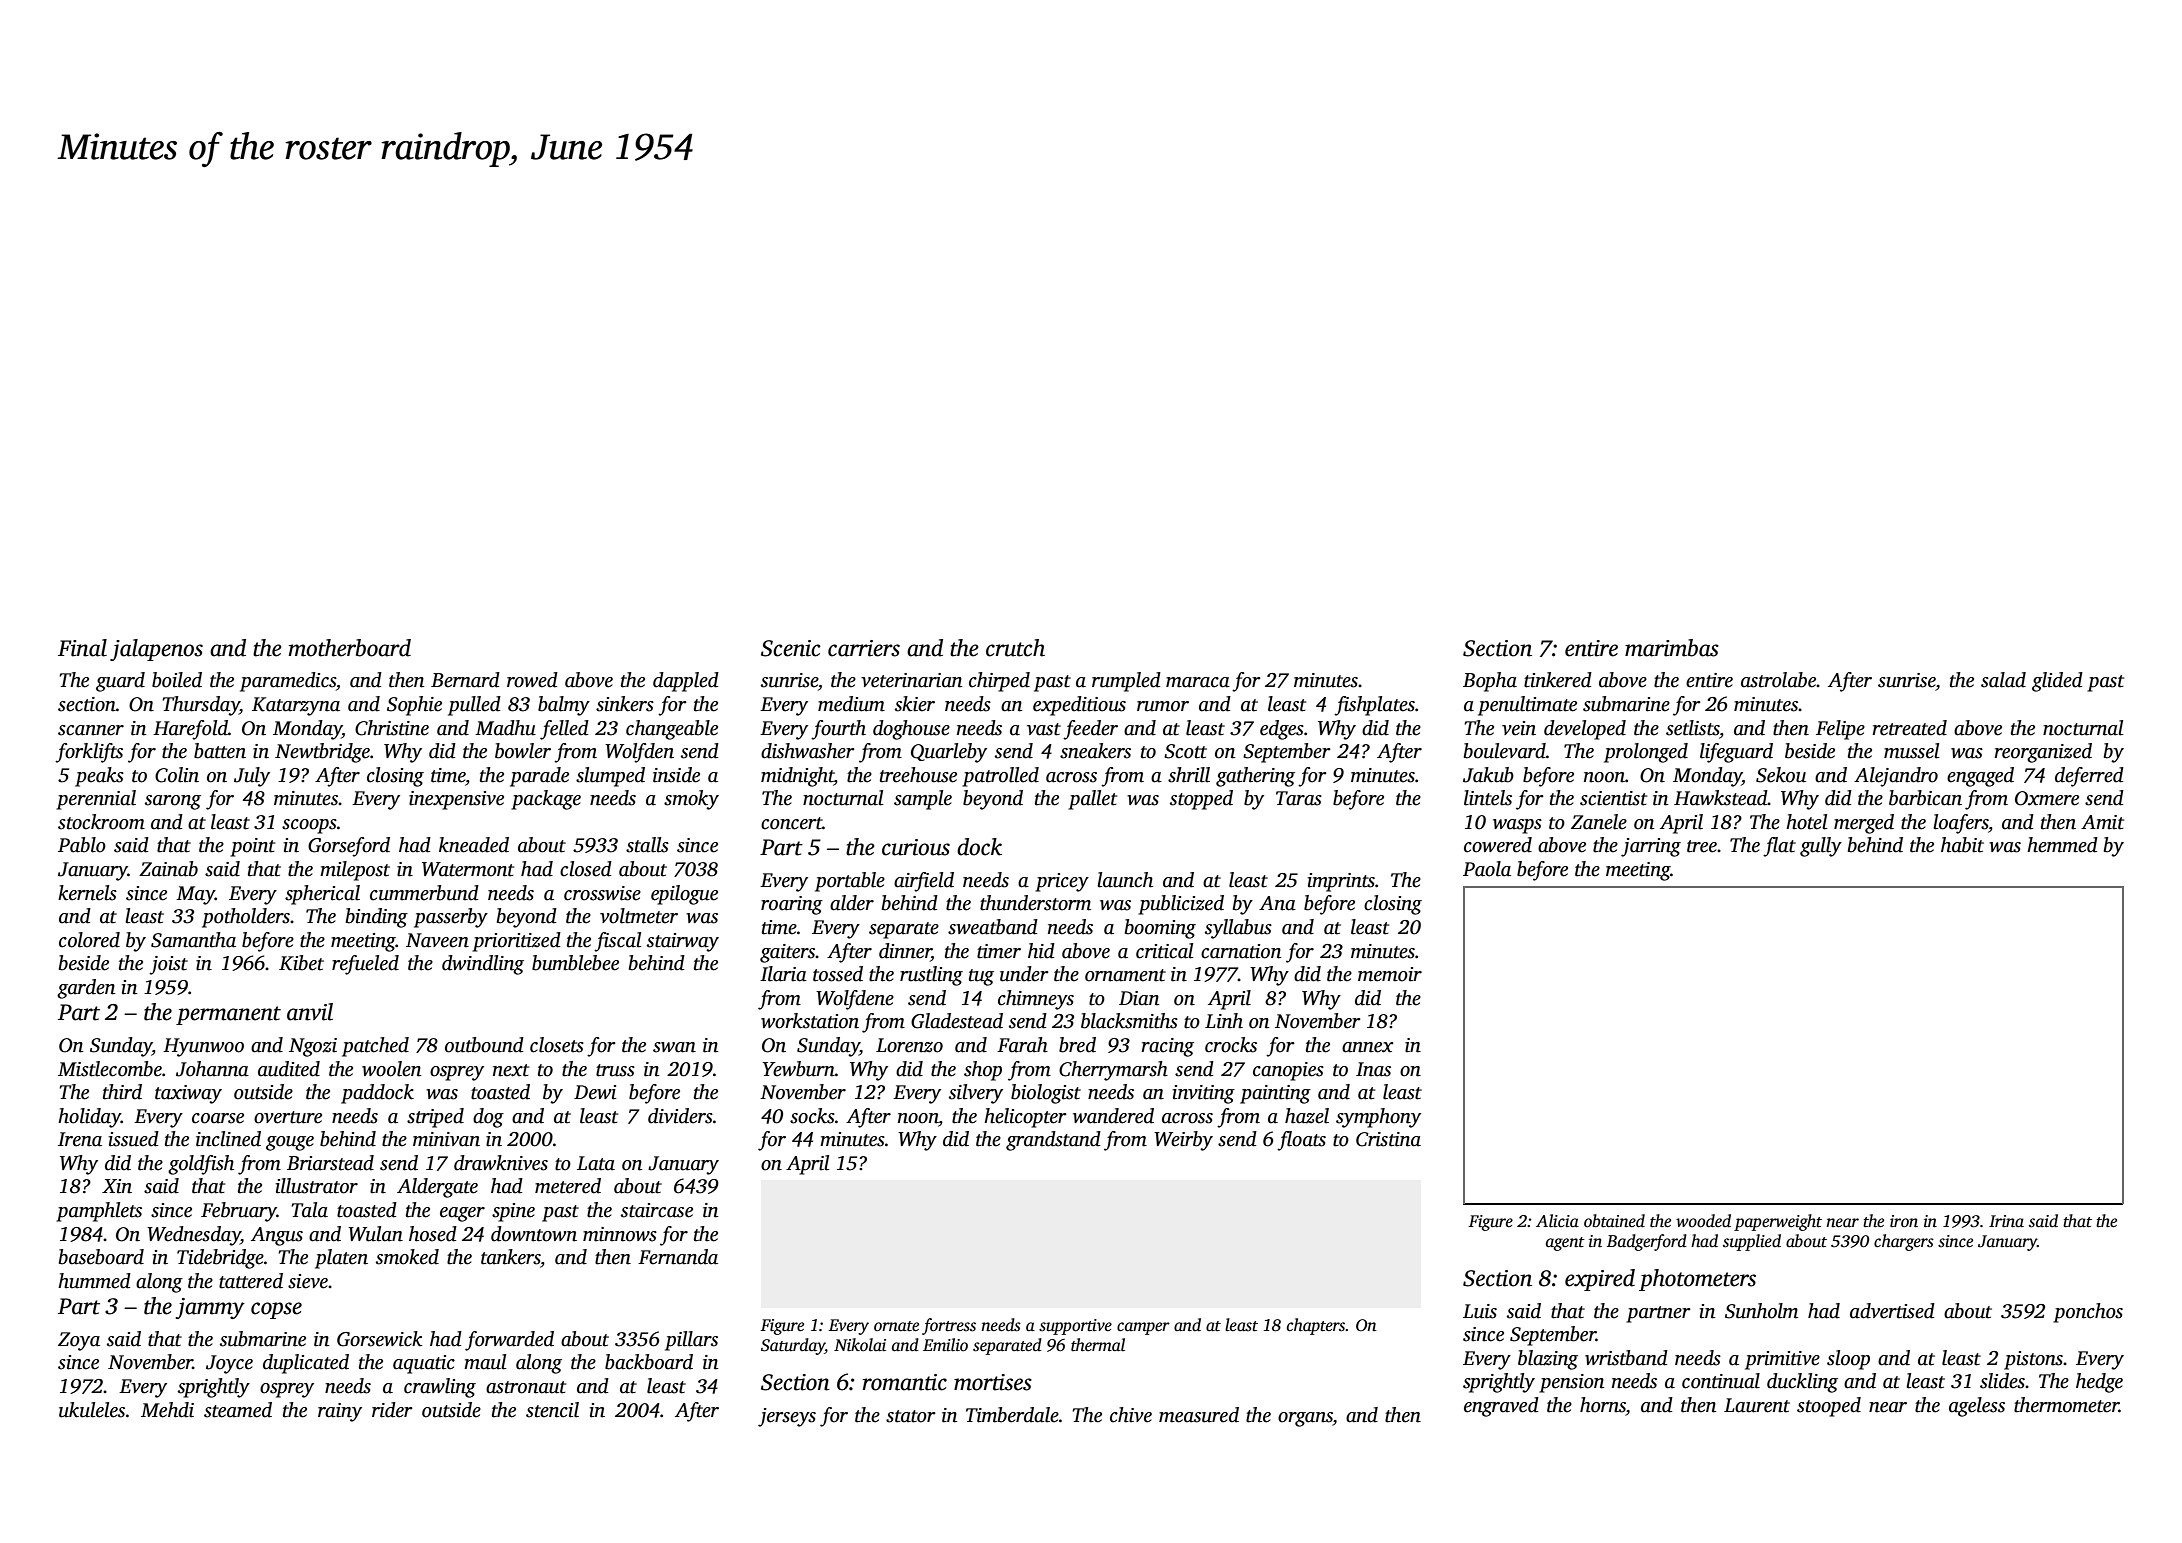 This page has width=2182, height=1543. I want to click on fiscal, so click(618, 942).
